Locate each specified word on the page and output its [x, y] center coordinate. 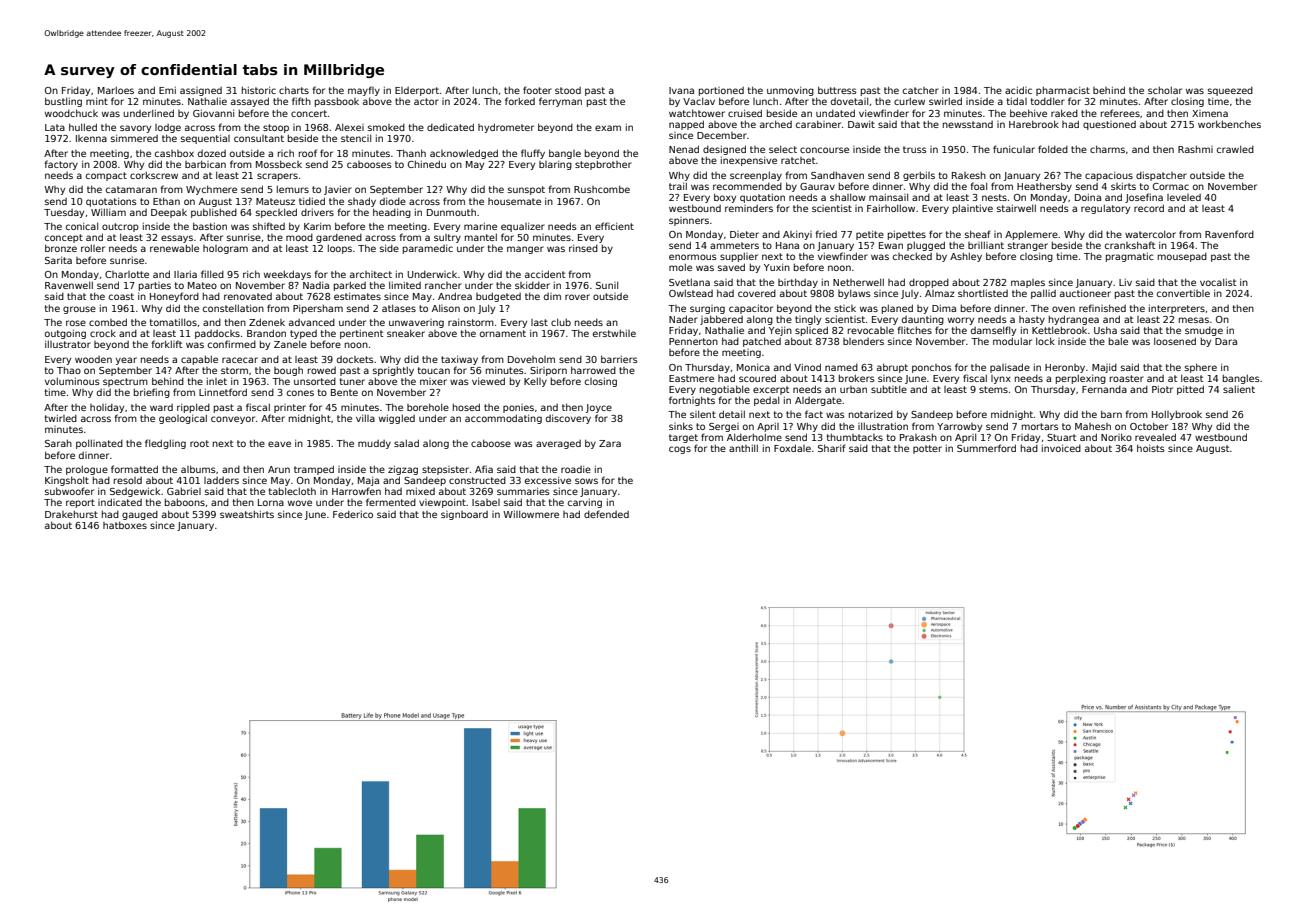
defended [606, 514]
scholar [1165, 90]
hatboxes [125, 525]
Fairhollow [891, 208]
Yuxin [777, 267]
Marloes [116, 90]
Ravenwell [69, 285]
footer [537, 90]
